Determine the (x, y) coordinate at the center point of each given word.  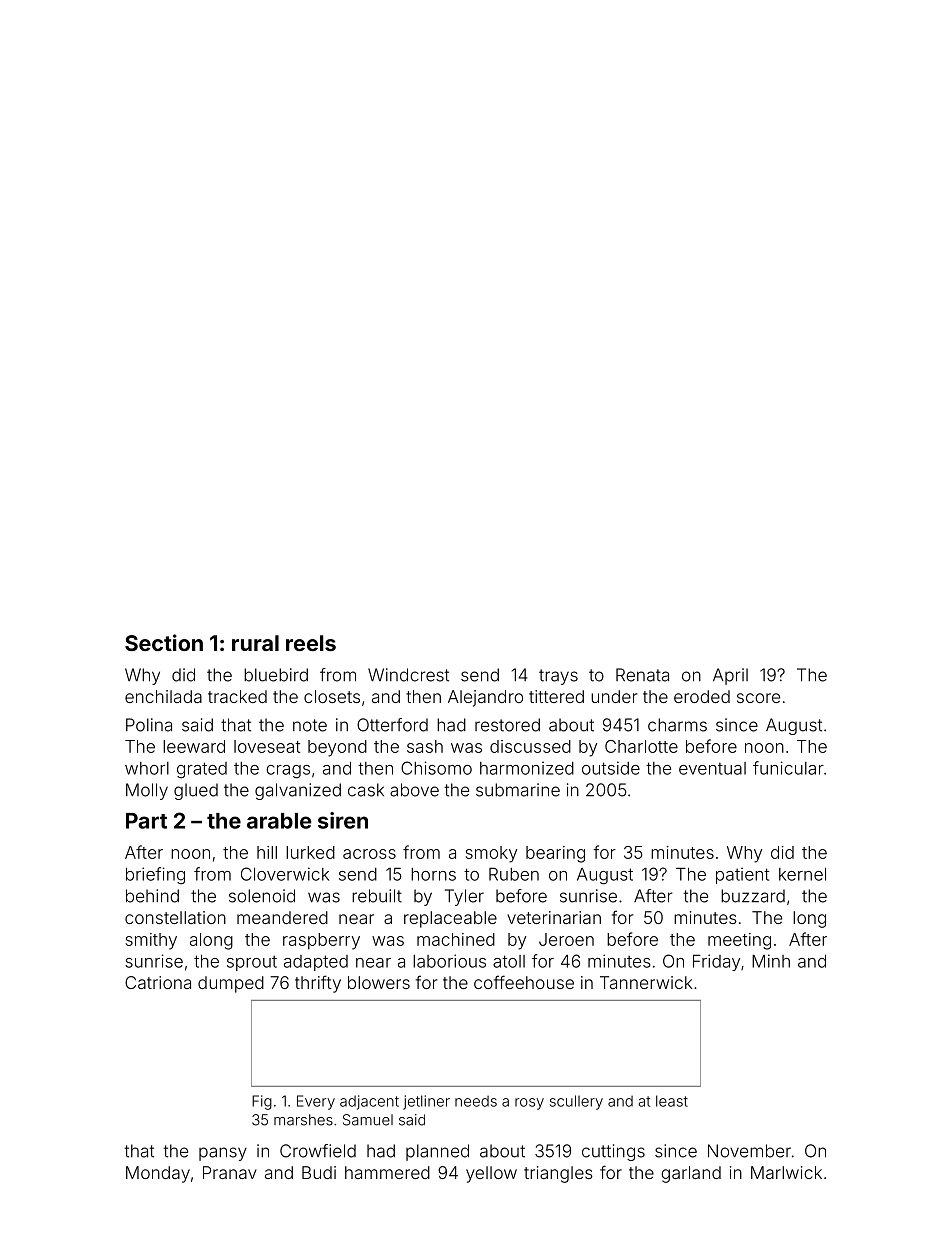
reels (311, 643)
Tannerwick (646, 982)
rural (255, 643)
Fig (262, 1102)
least (672, 1101)
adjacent (369, 1102)
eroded (702, 696)
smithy (151, 941)
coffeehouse (524, 982)
